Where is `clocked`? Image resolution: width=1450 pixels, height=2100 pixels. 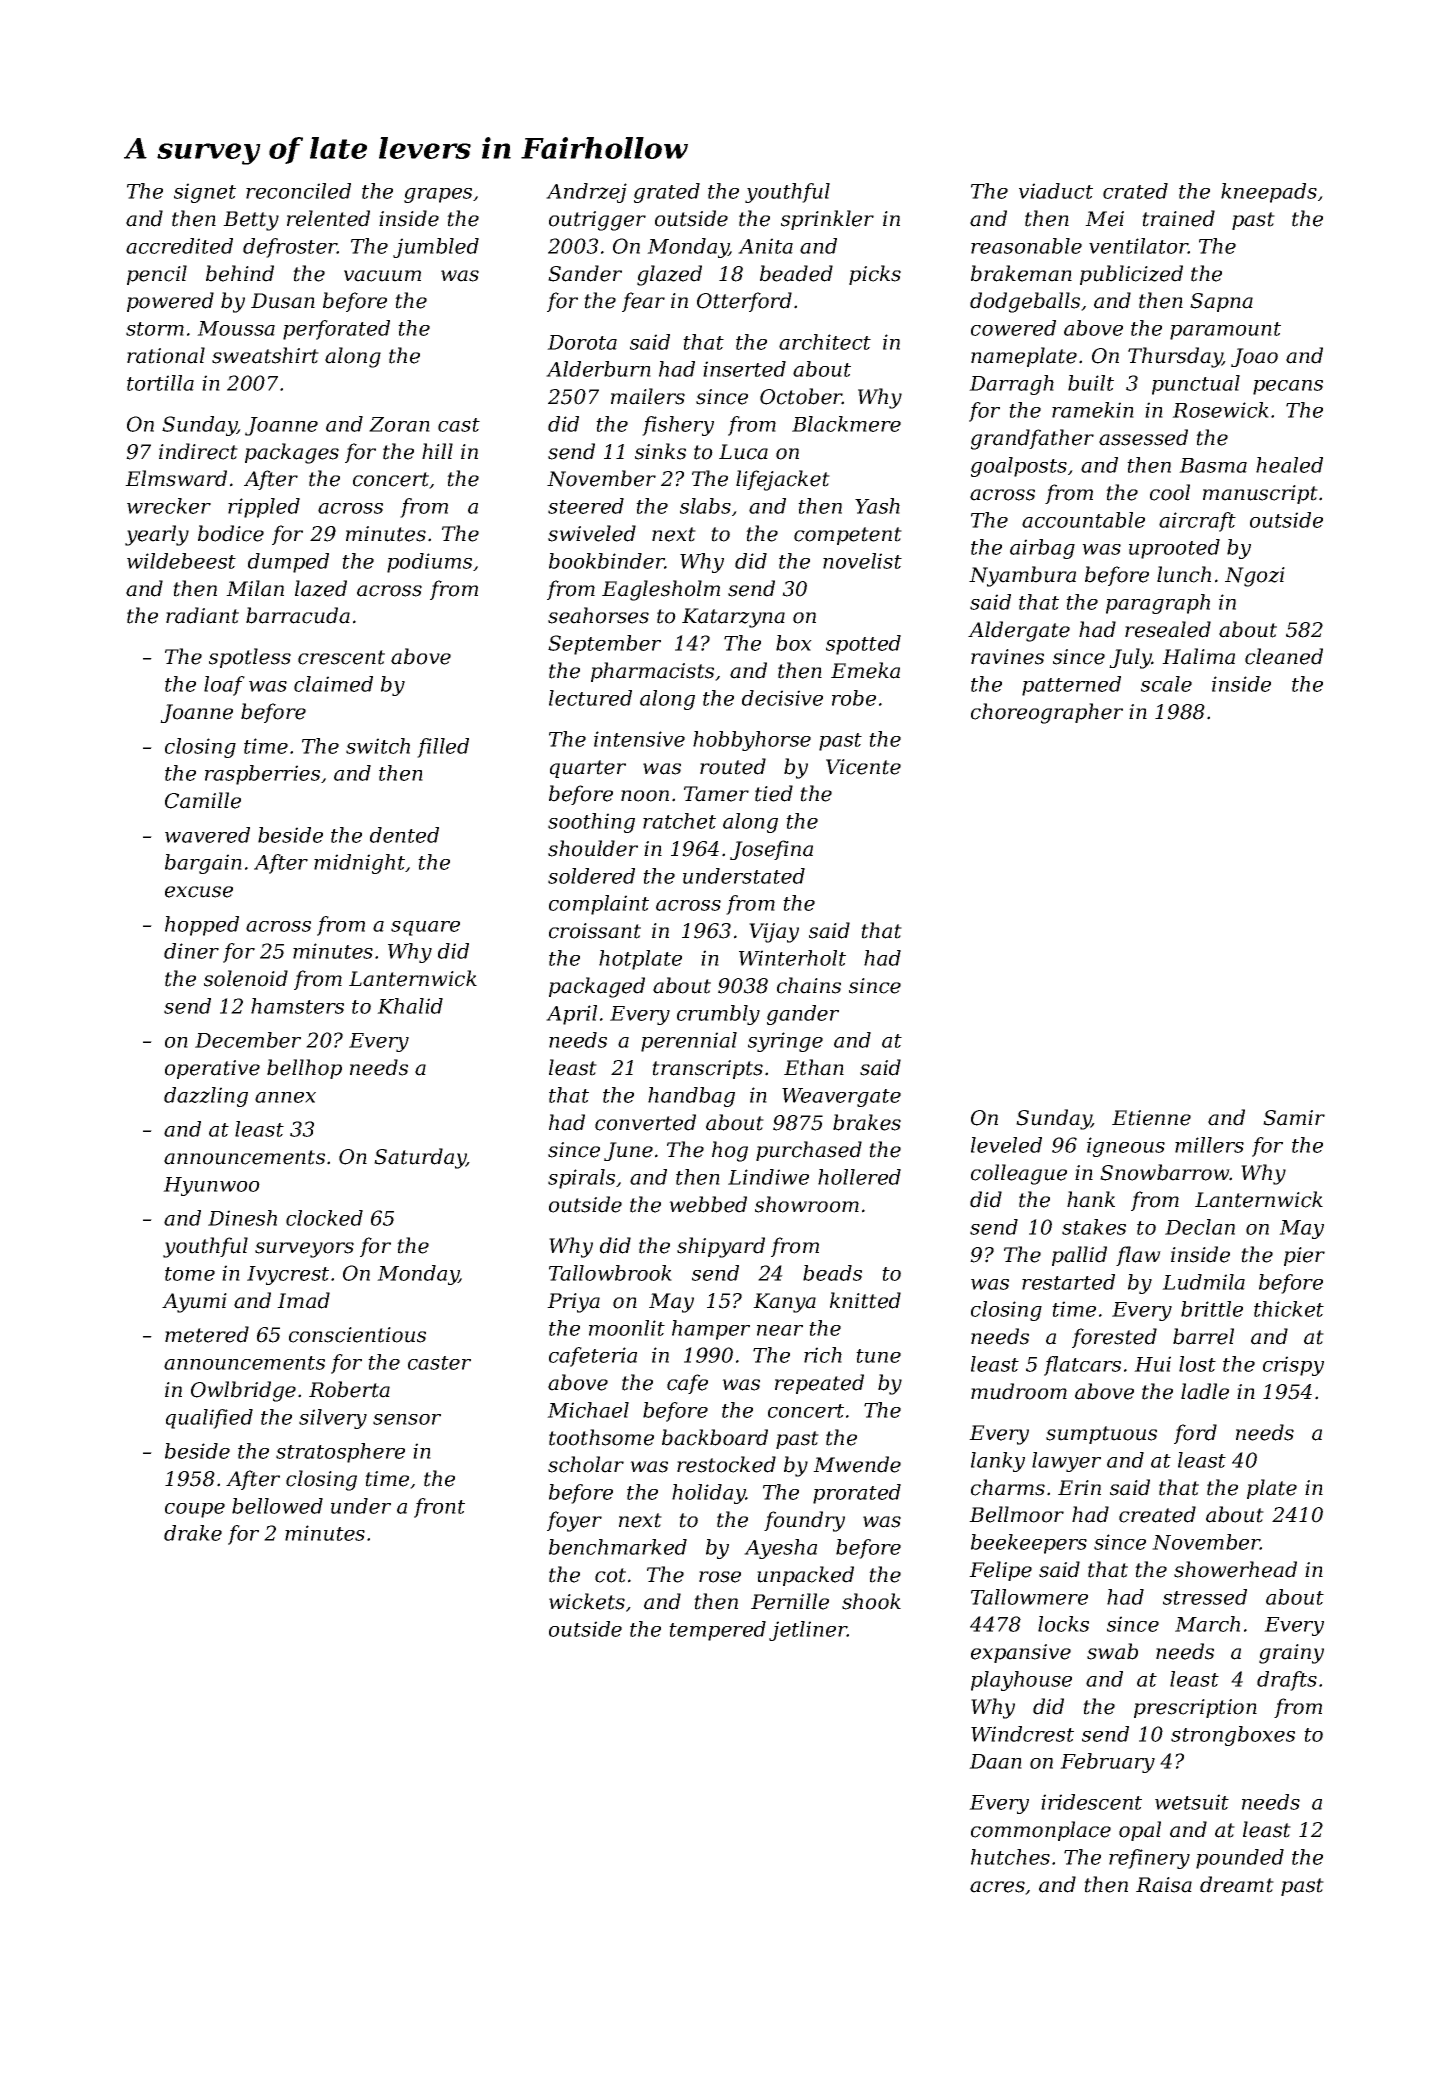
clocked is located at coordinates (324, 1218).
